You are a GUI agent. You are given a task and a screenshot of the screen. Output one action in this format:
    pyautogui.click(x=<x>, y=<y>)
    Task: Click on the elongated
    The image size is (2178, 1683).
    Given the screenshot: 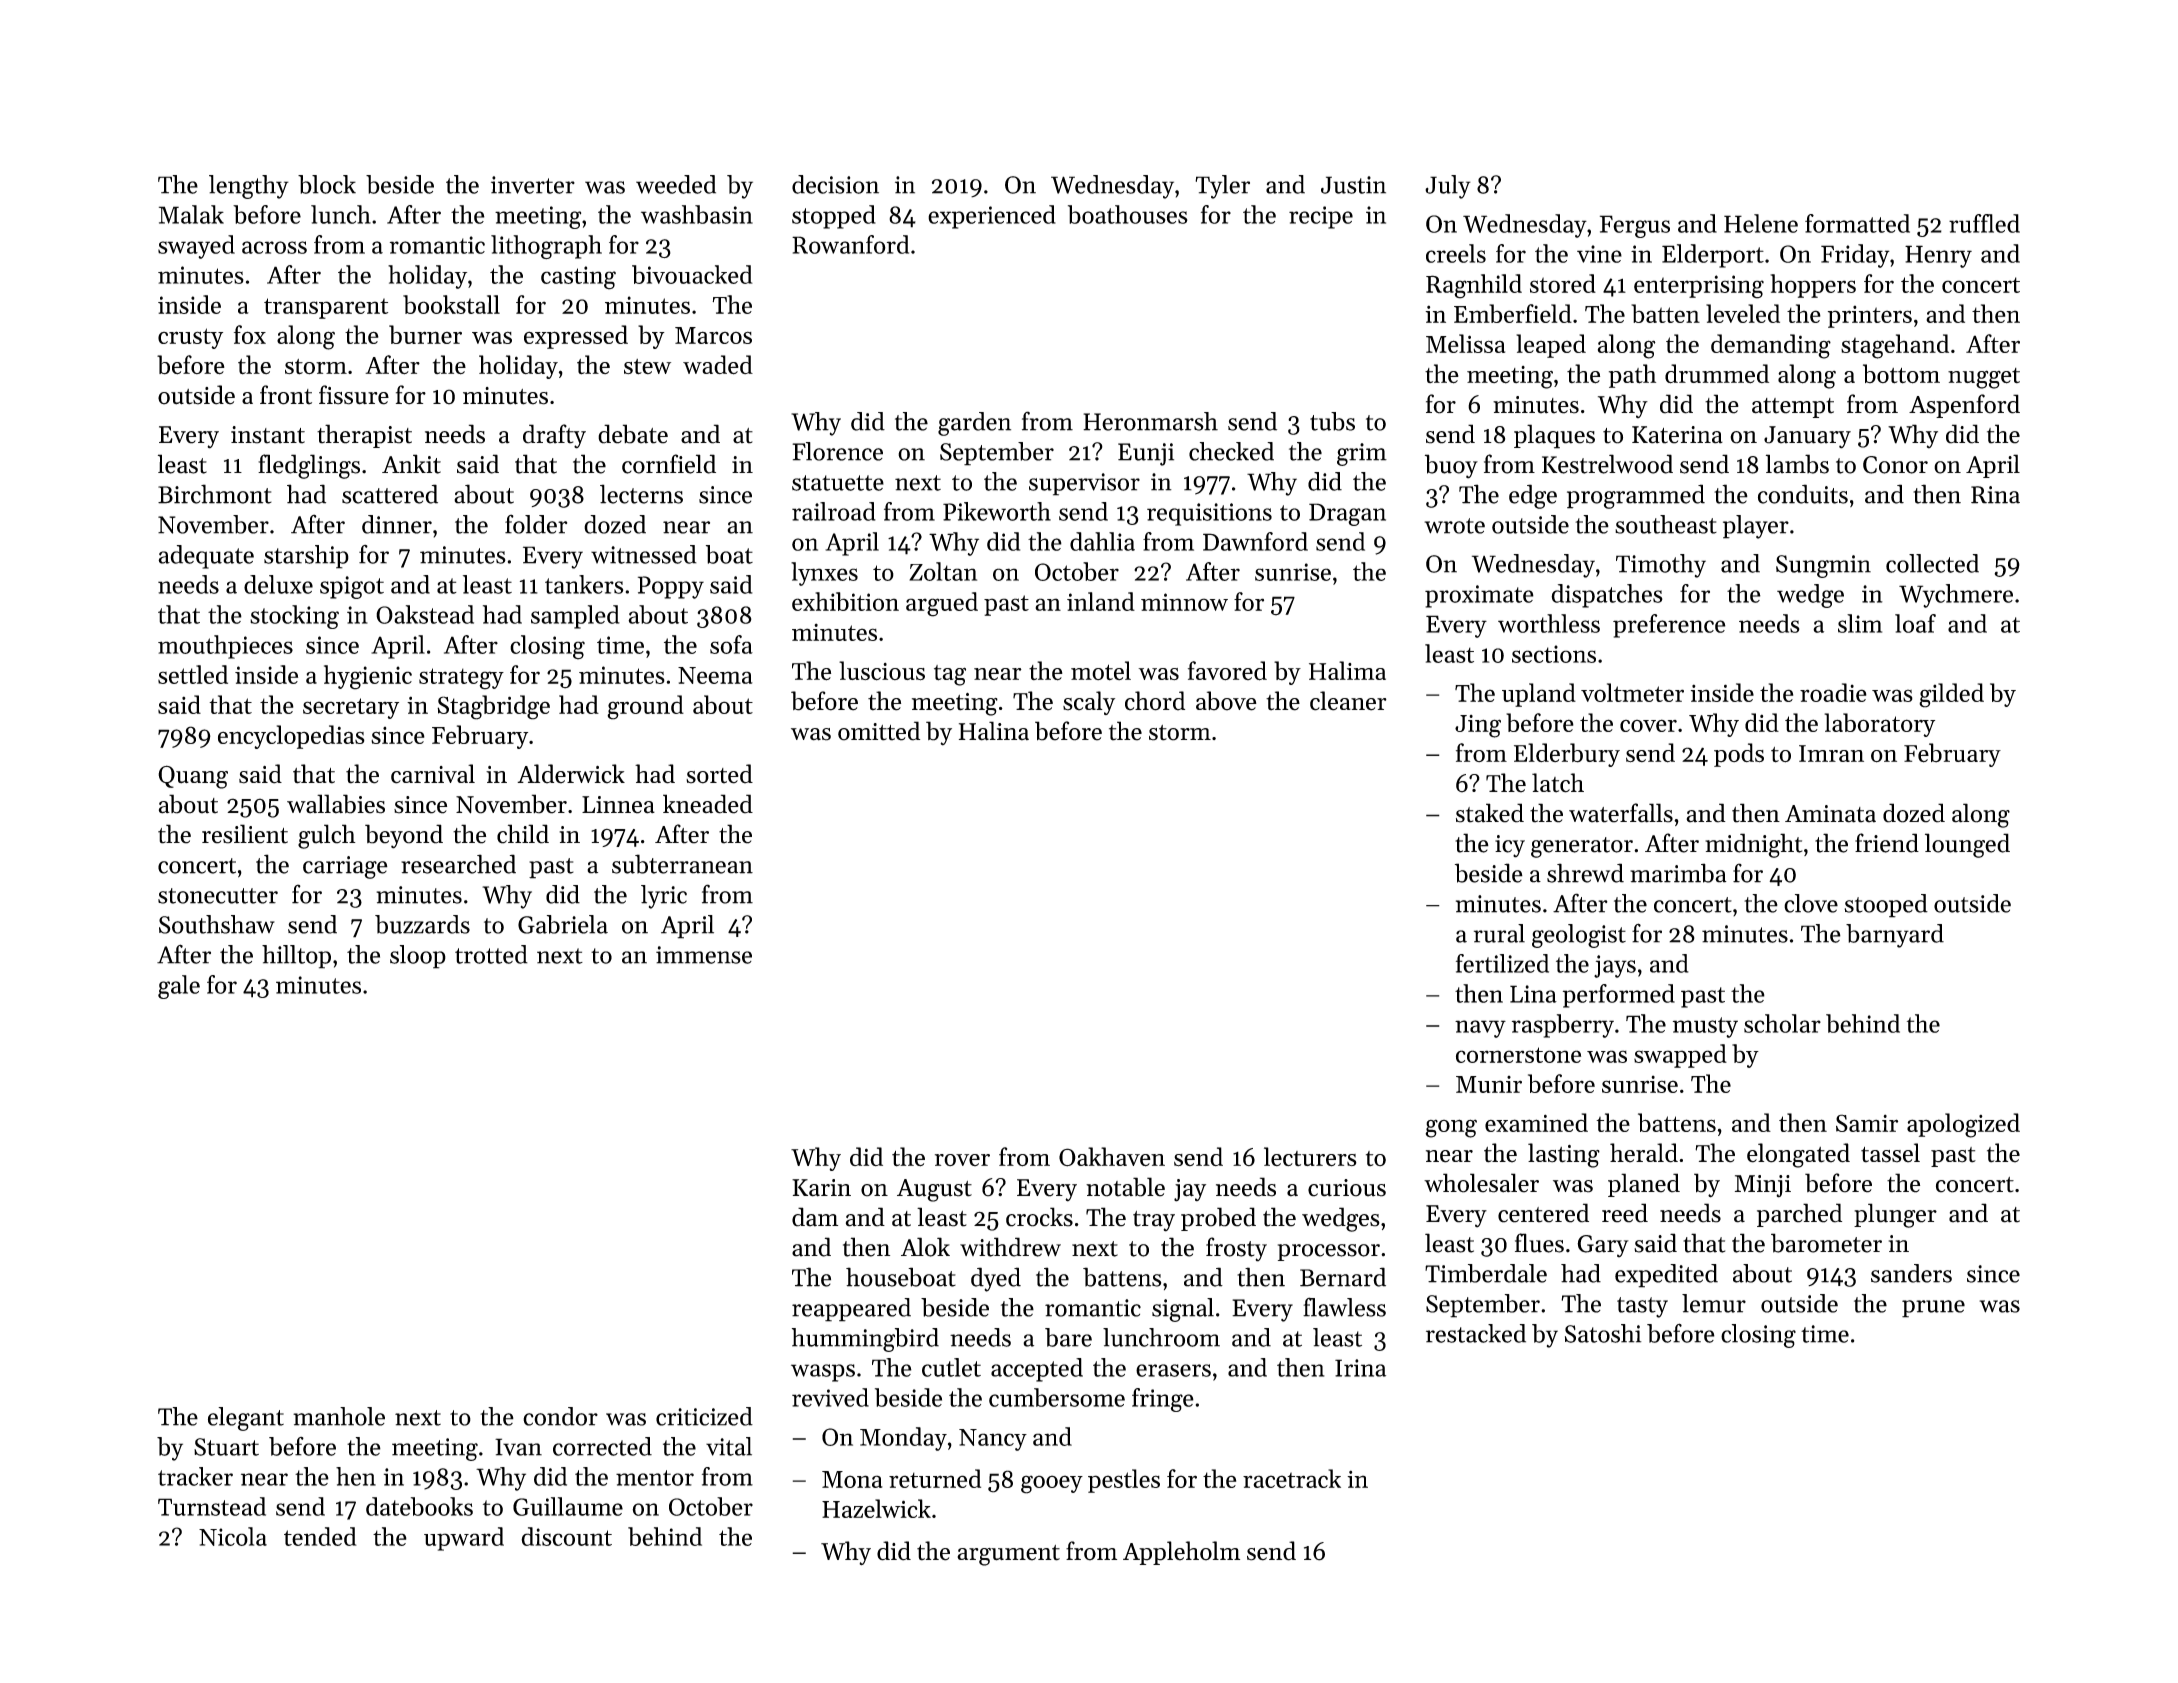 What is the action you would take?
    pyautogui.click(x=1798, y=1155)
